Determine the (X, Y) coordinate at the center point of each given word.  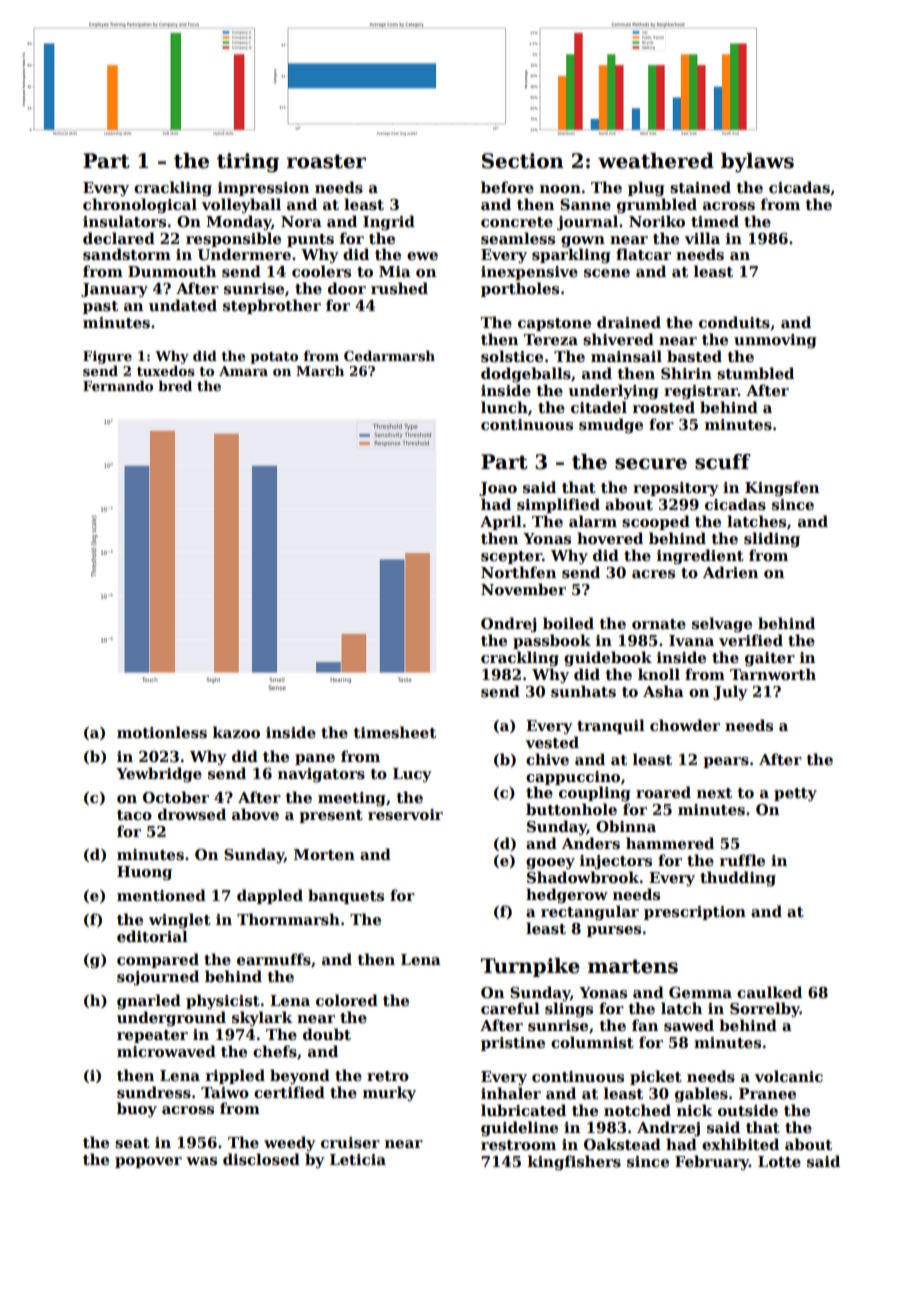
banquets (346, 896)
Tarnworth (773, 674)
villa (702, 238)
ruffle (742, 860)
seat (132, 1143)
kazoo (236, 732)
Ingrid (389, 223)
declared (119, 238)
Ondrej (508, 624)
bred (175, 385)
